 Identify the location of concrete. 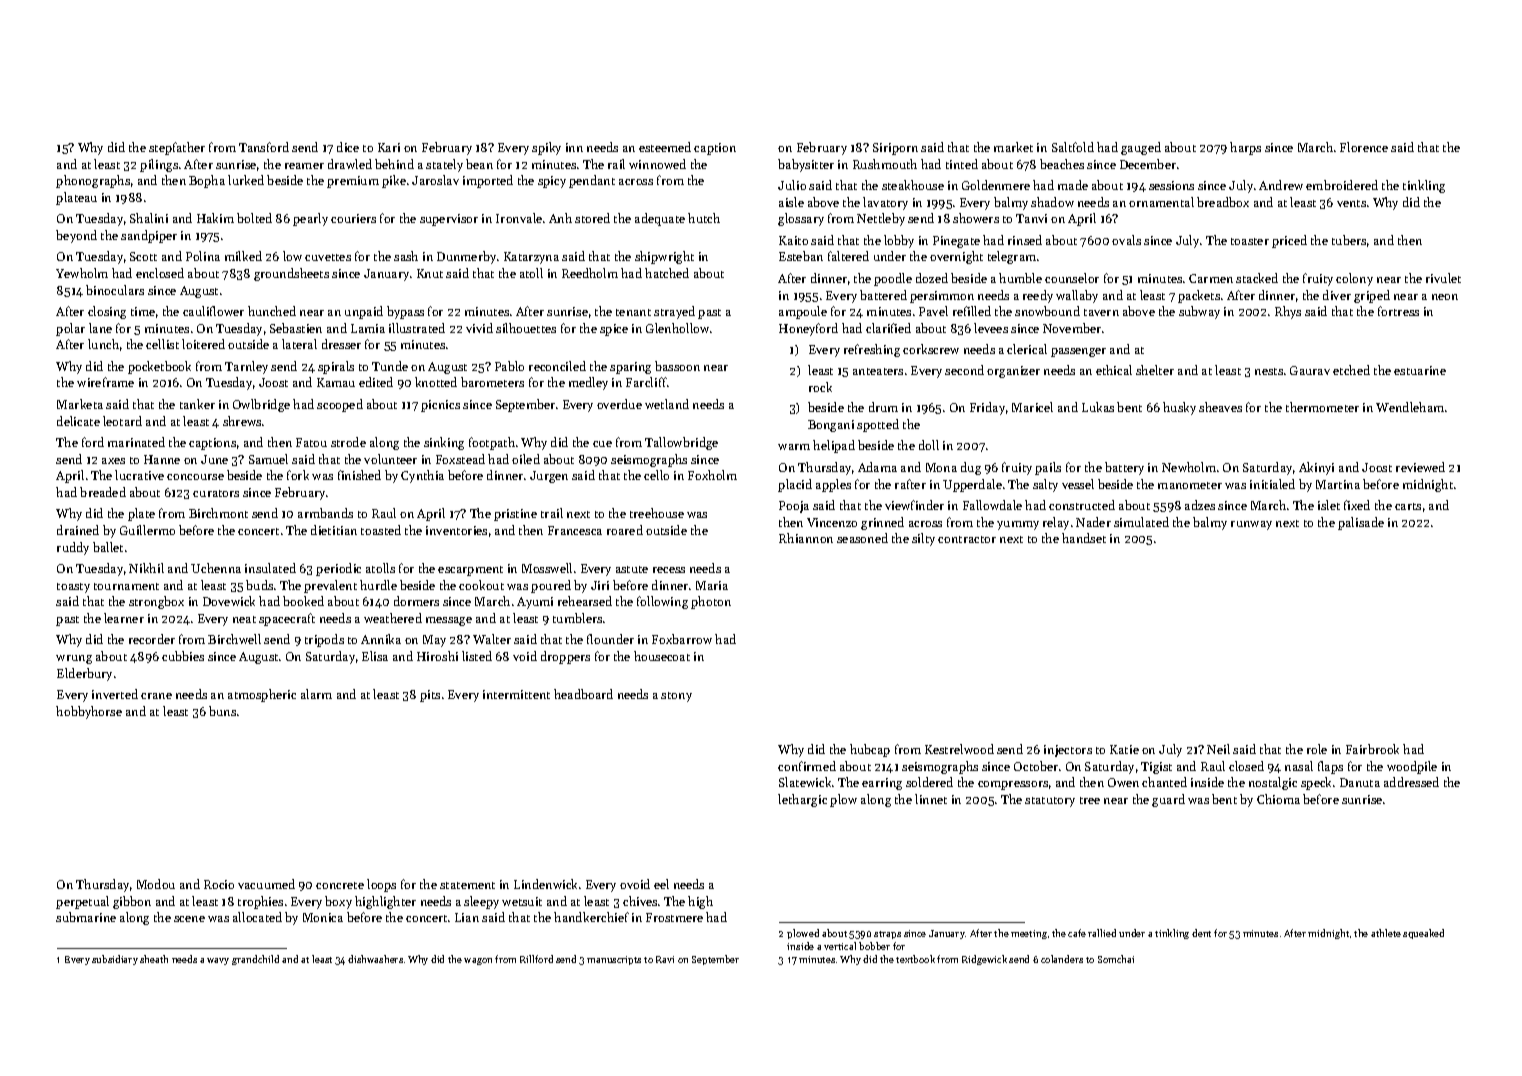
(340, 885).
